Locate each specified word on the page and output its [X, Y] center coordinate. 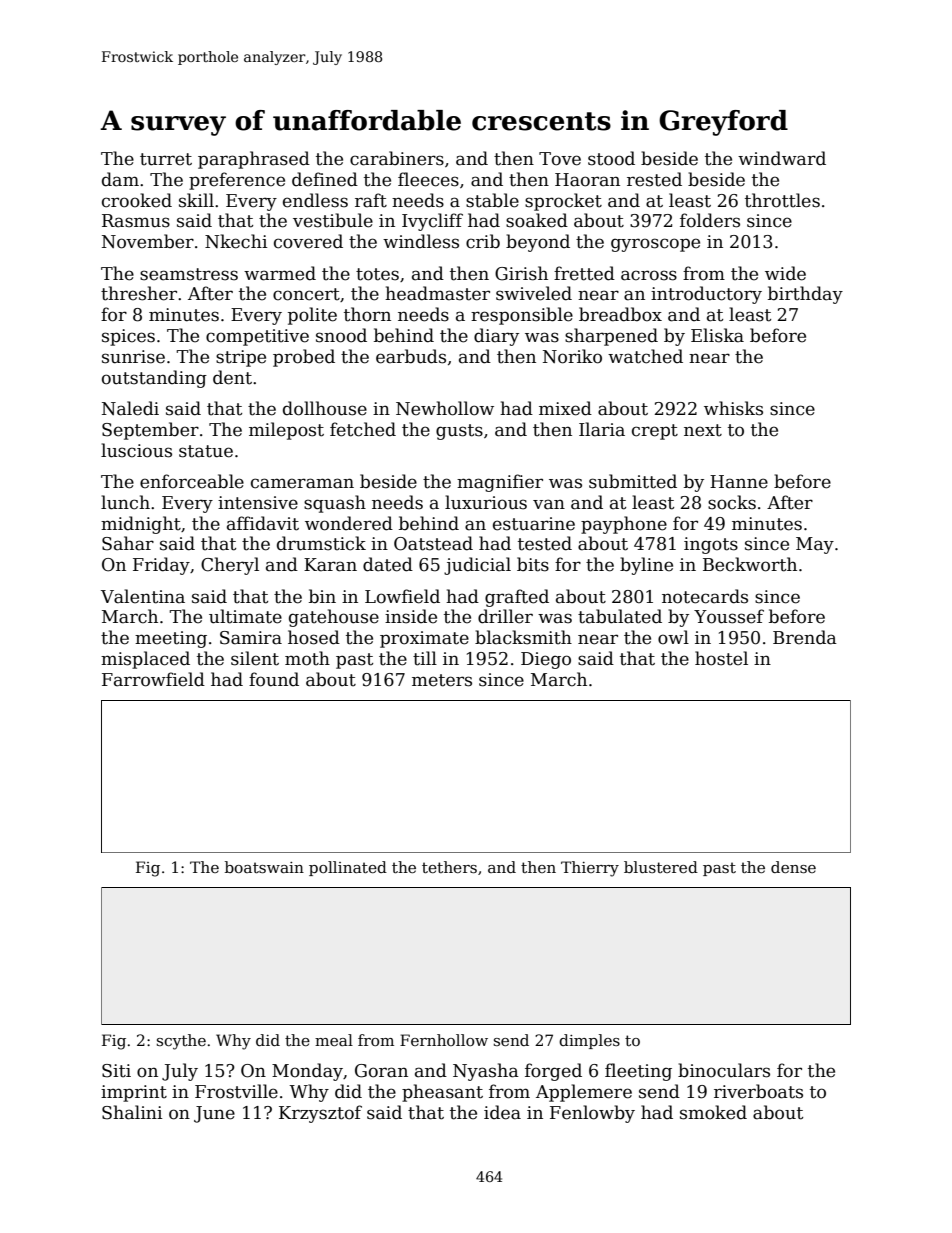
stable [492, 200]
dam [120, 179]
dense [793, 867]
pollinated [348, 868]
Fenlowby [592, 1114]
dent [232, 377]
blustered [661, 867]
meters [442, 680]
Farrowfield [153, 679]
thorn [367, 314]
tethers [449, 867]
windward [782, 158]
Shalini [132, 1112]
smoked [713, 1112]
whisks [733, 408]
